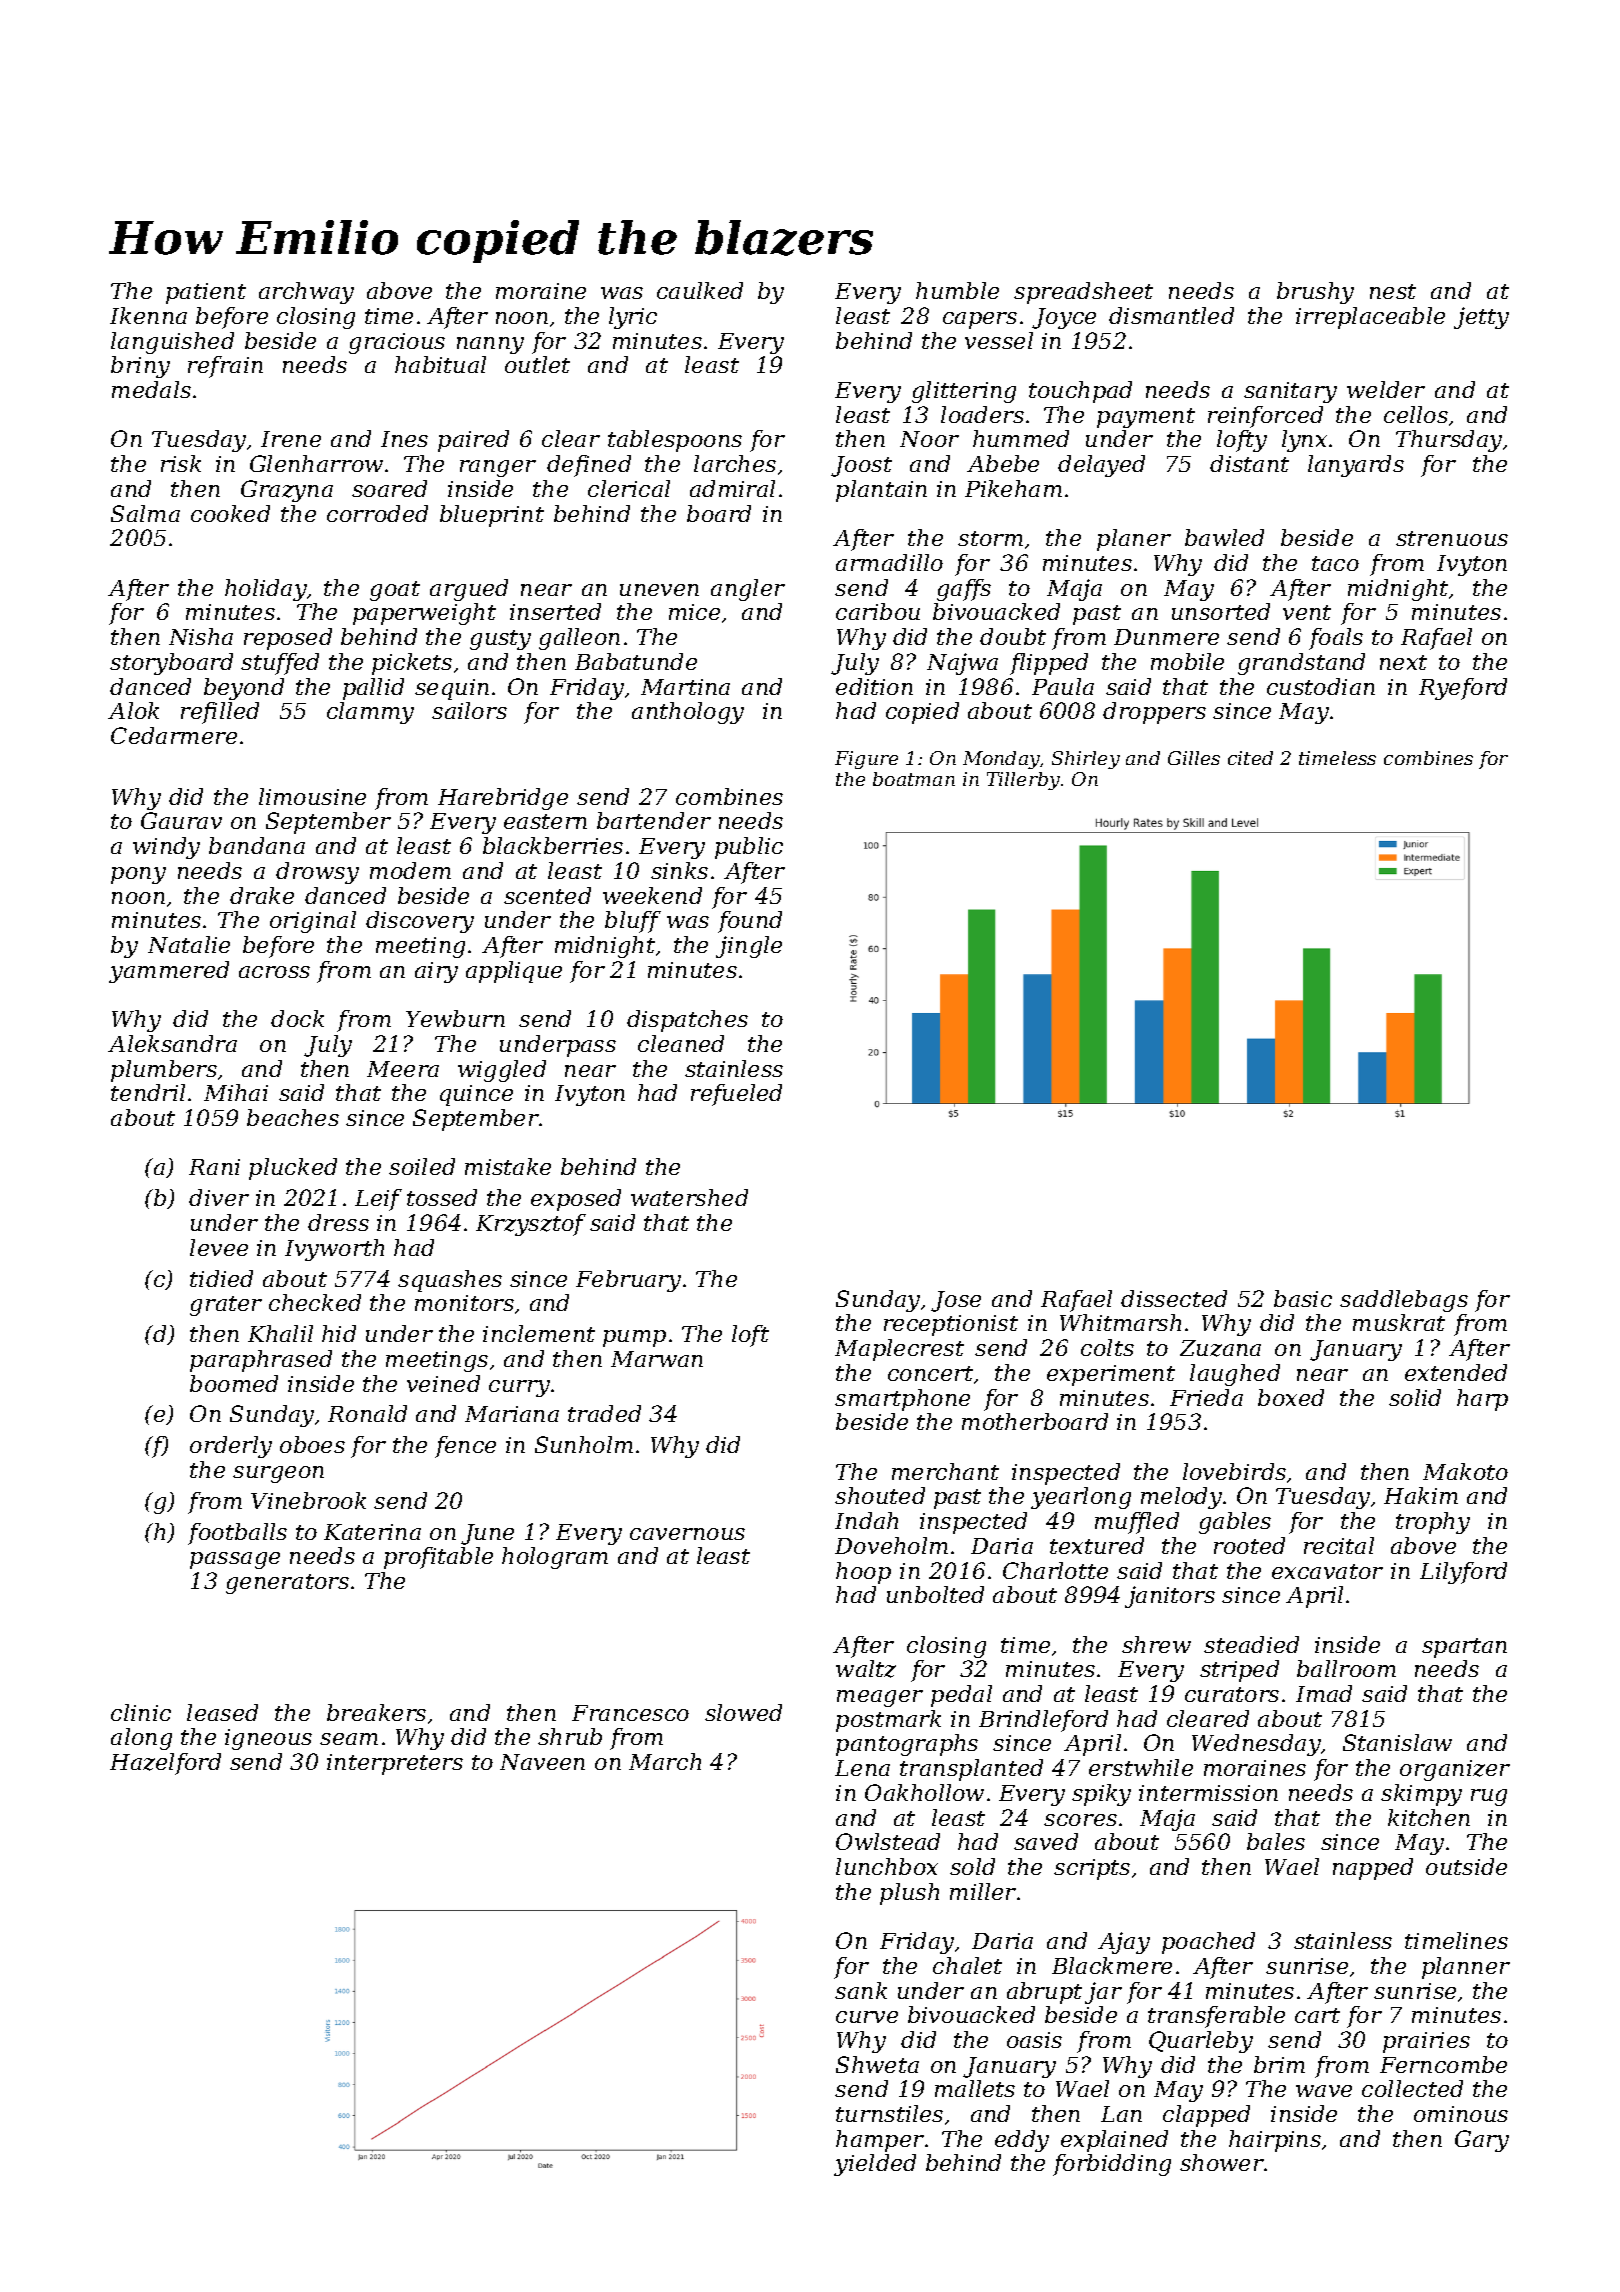 This screenshot has height=2292, width=1620. I want to click on Makoto, so click(1465, 1471).
